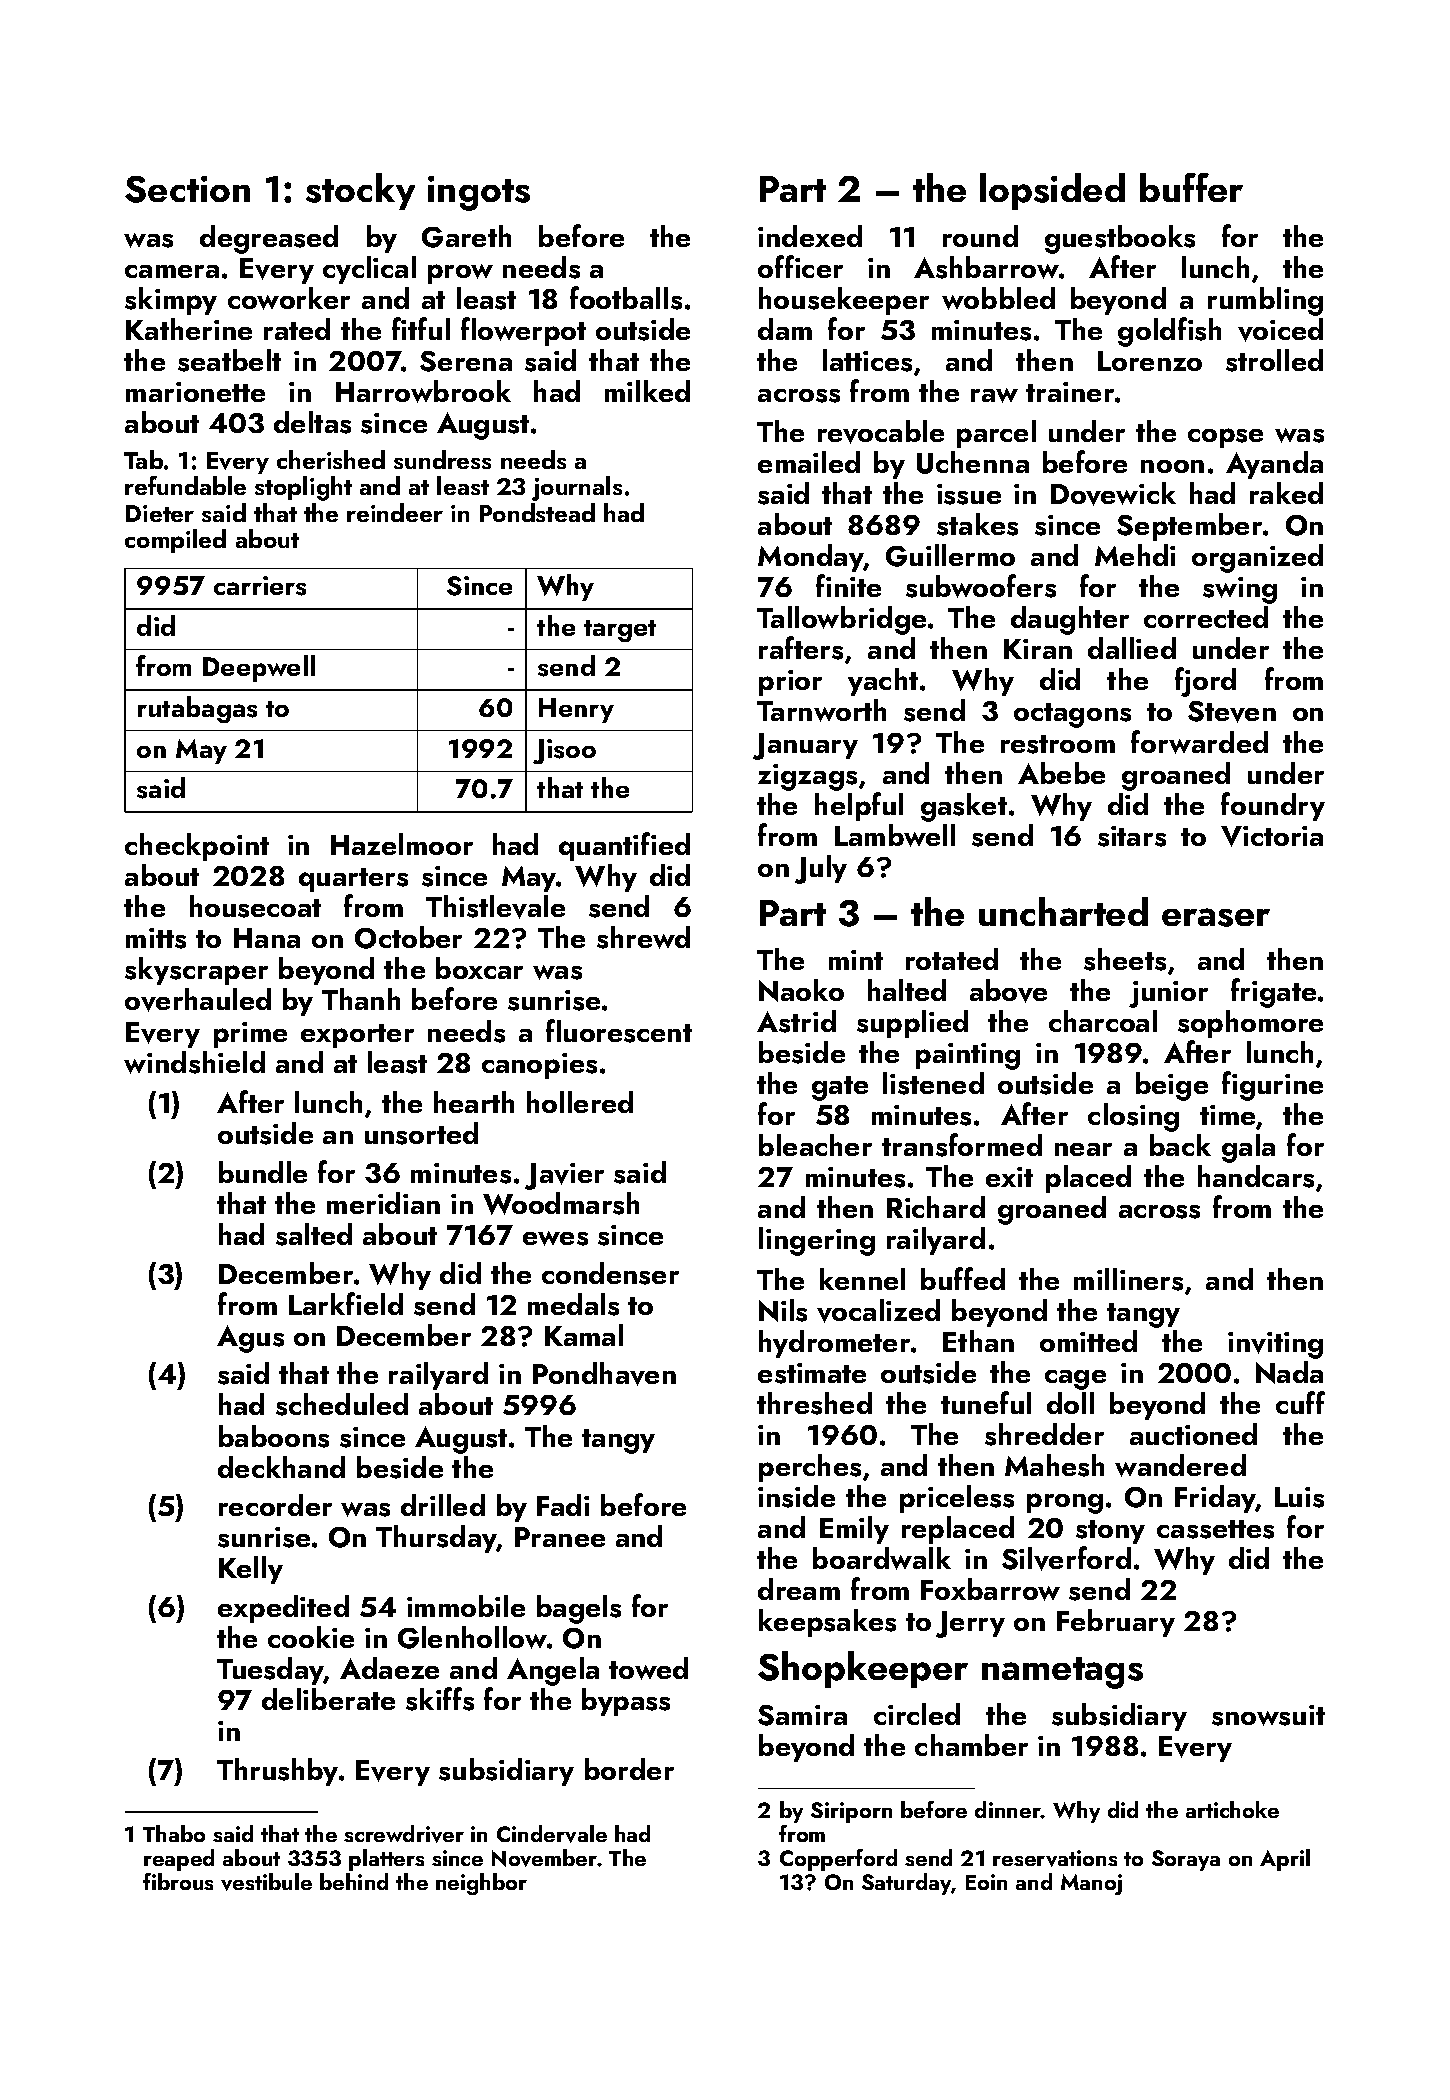  I want to click on supplied, so click(912, 1024).
